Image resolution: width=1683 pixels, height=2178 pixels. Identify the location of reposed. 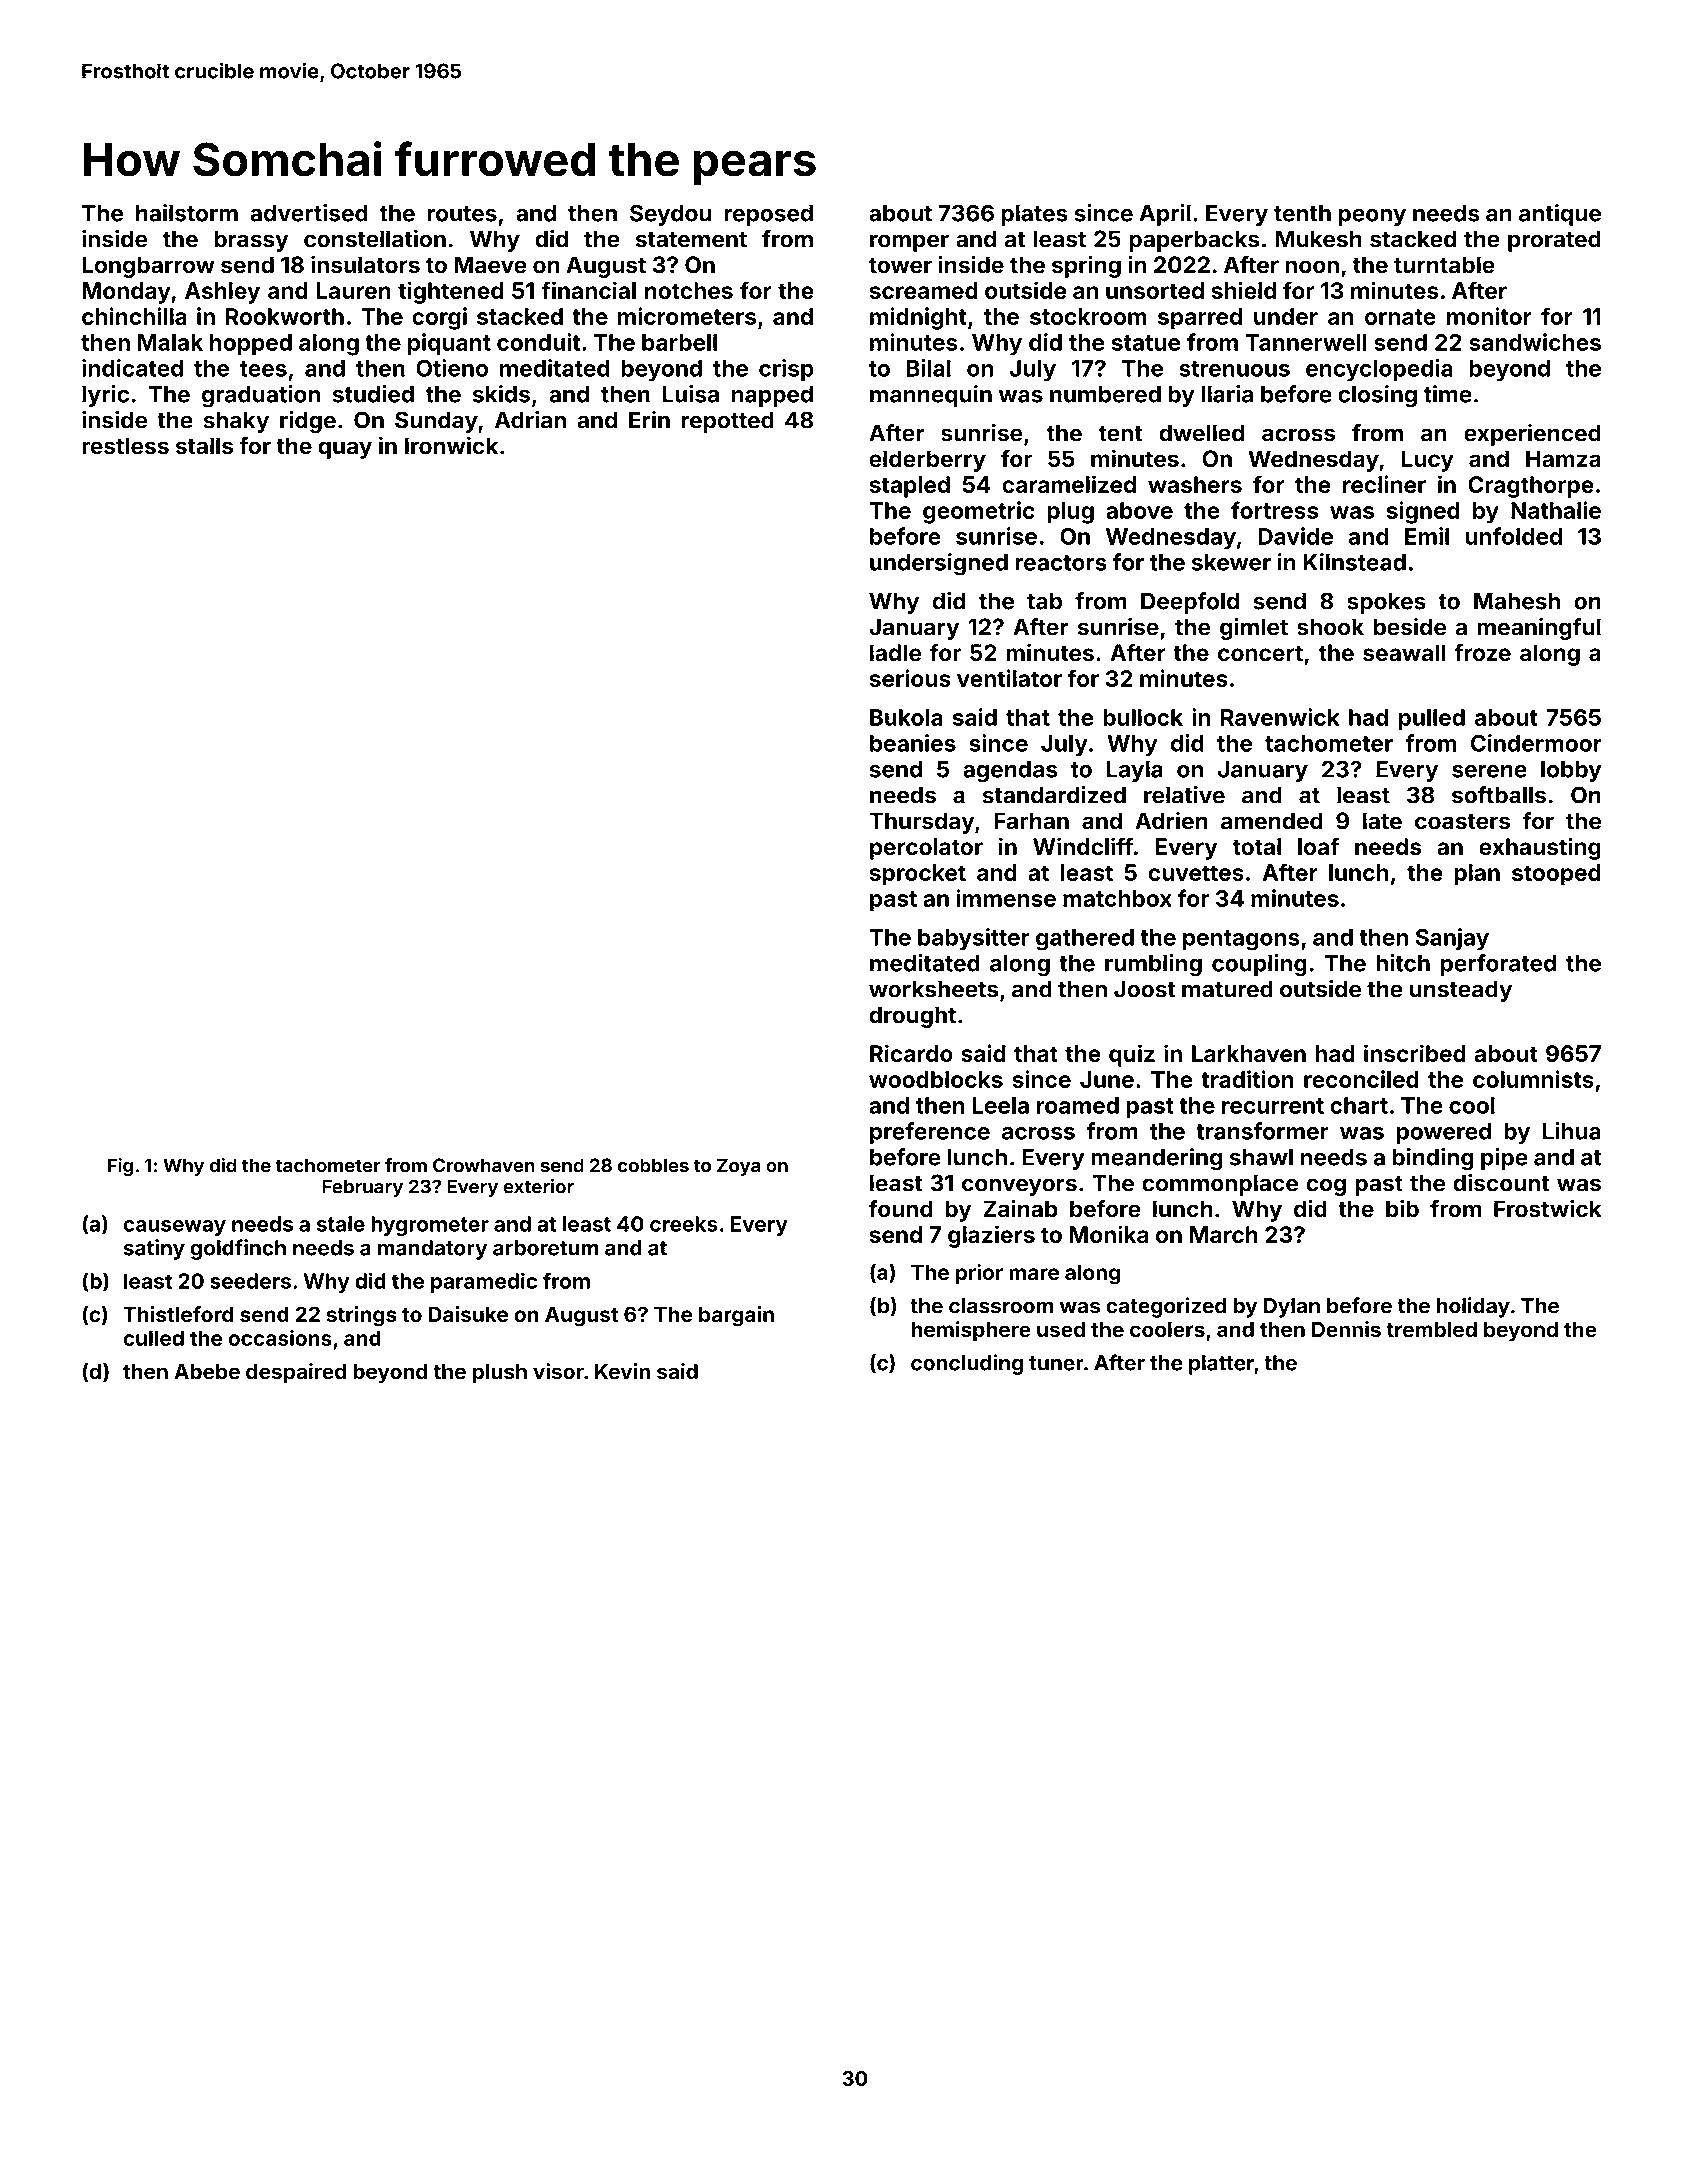
(768, 215).
